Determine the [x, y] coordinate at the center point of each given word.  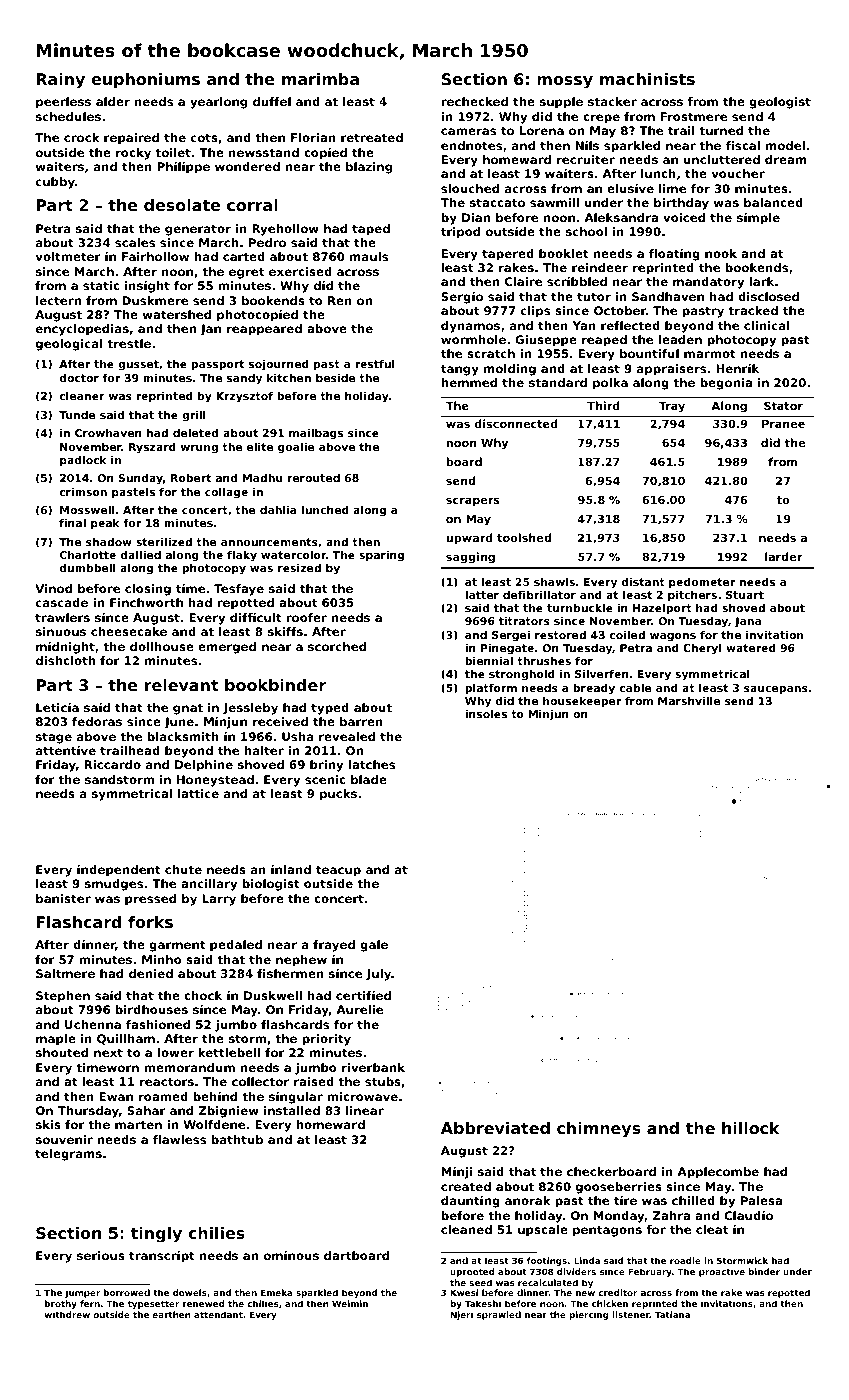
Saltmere [65, 973]
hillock [751, 1128]
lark [761, 281]
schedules [68, 116]
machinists [647, 79]
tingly [156, 1235]
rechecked [474, 101]
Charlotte [88, 554]
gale [374, 946]
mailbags [316, 434]
